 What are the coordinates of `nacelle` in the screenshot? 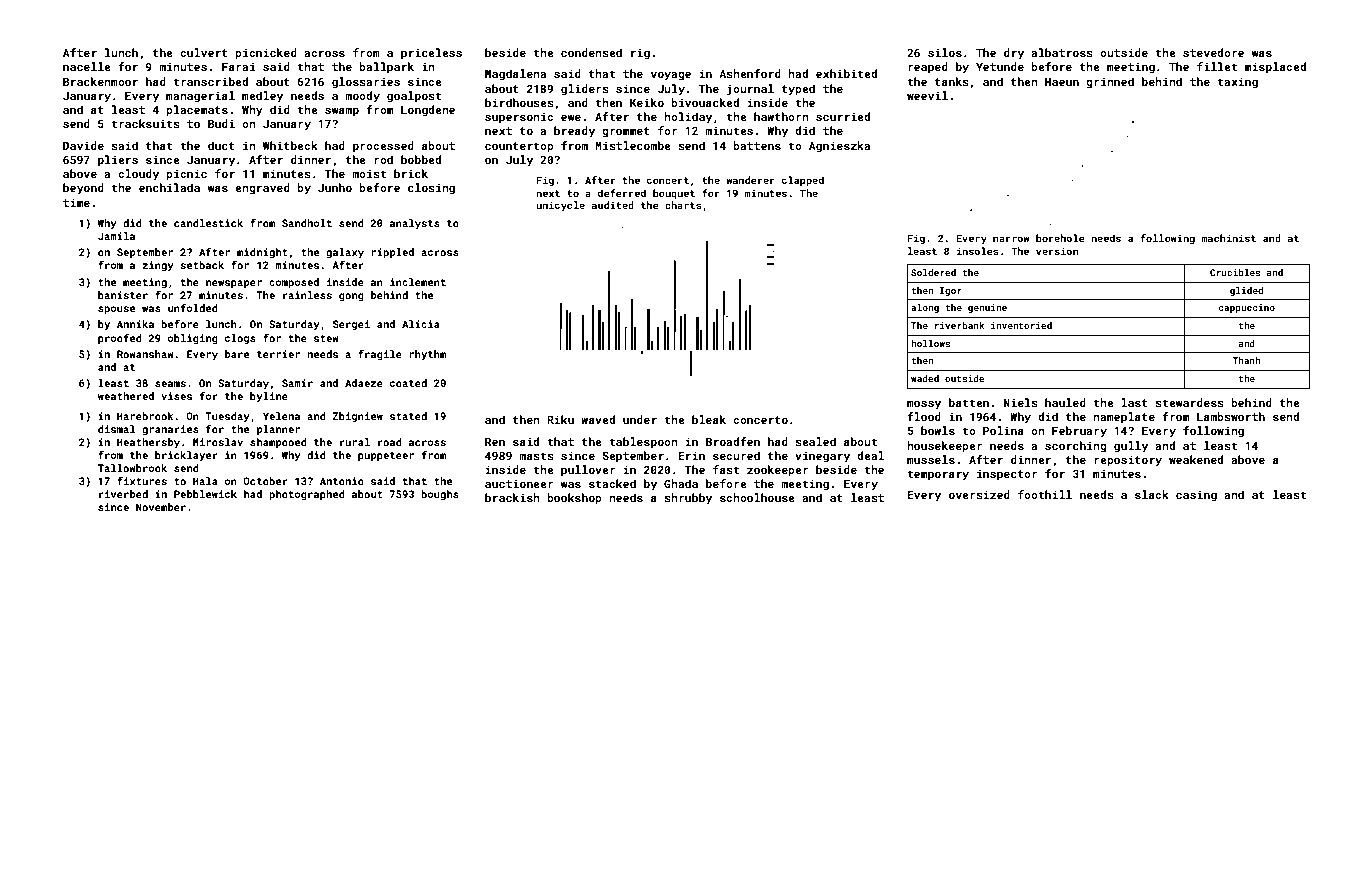 It's located at (87, 66).
